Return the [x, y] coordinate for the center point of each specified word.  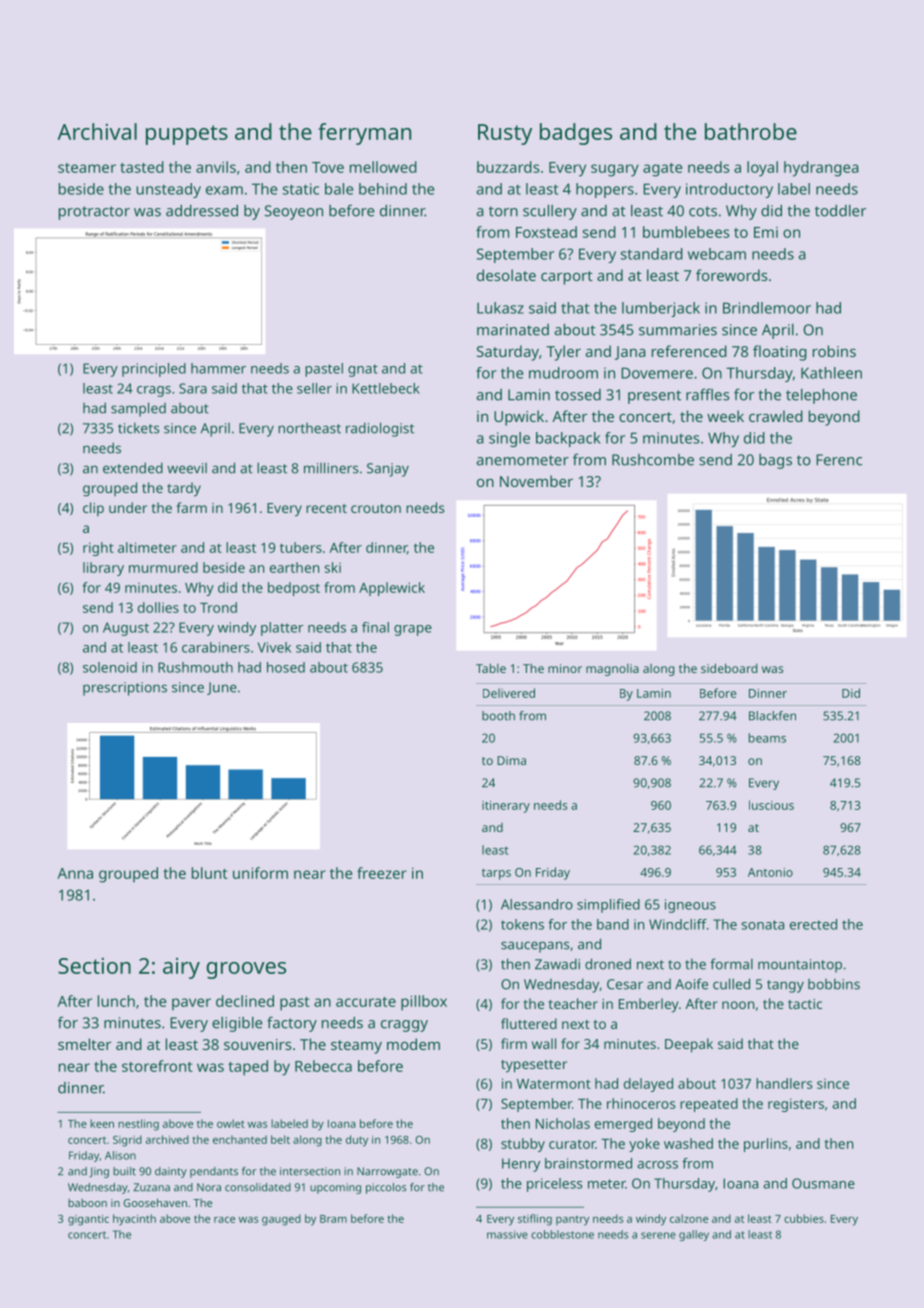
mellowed [383, 167]
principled [154, 370]
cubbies [804, 1218]
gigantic [88, 1220]
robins [834, 351]
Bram [333, 1219]
